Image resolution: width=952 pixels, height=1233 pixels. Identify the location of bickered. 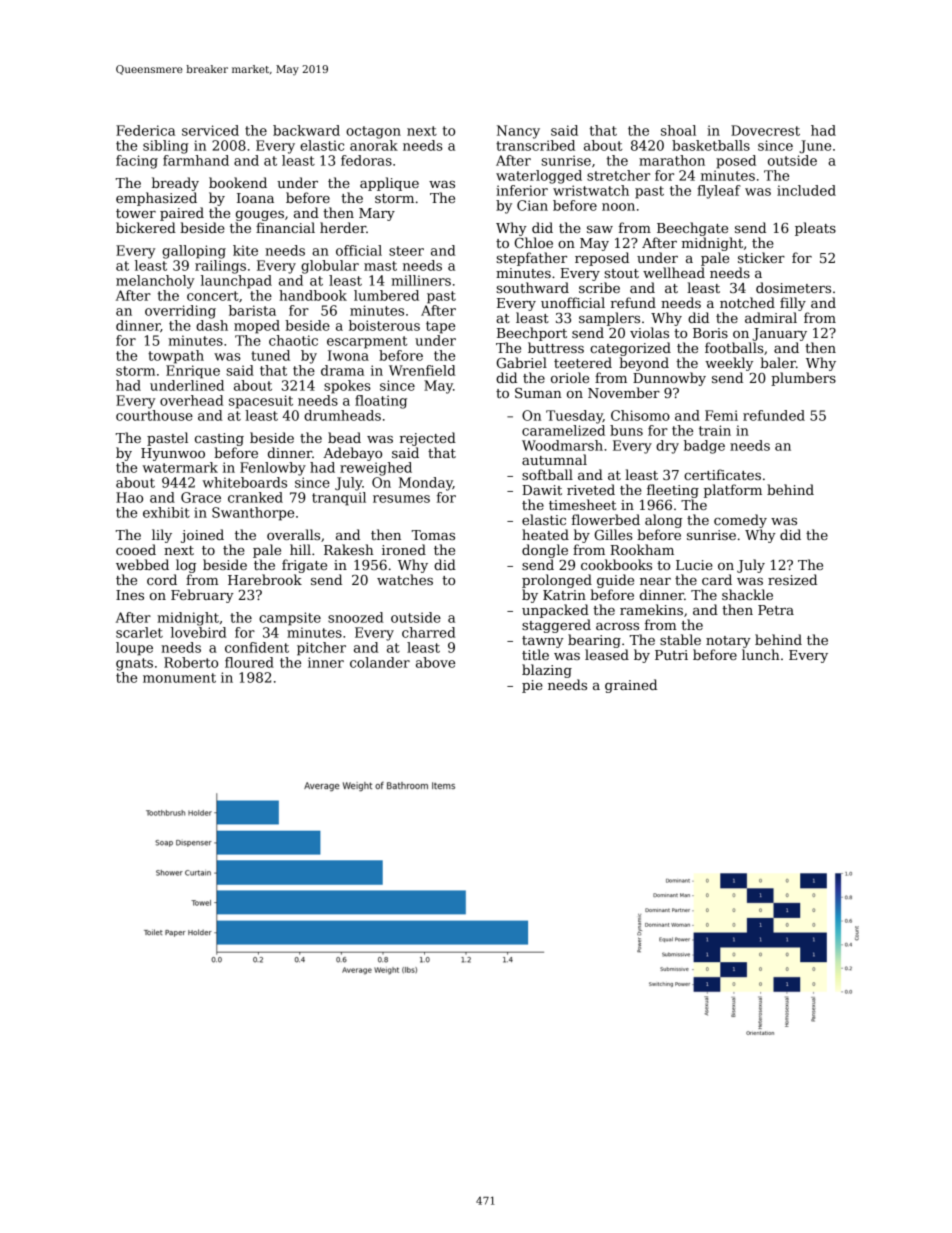
(146, 227).
